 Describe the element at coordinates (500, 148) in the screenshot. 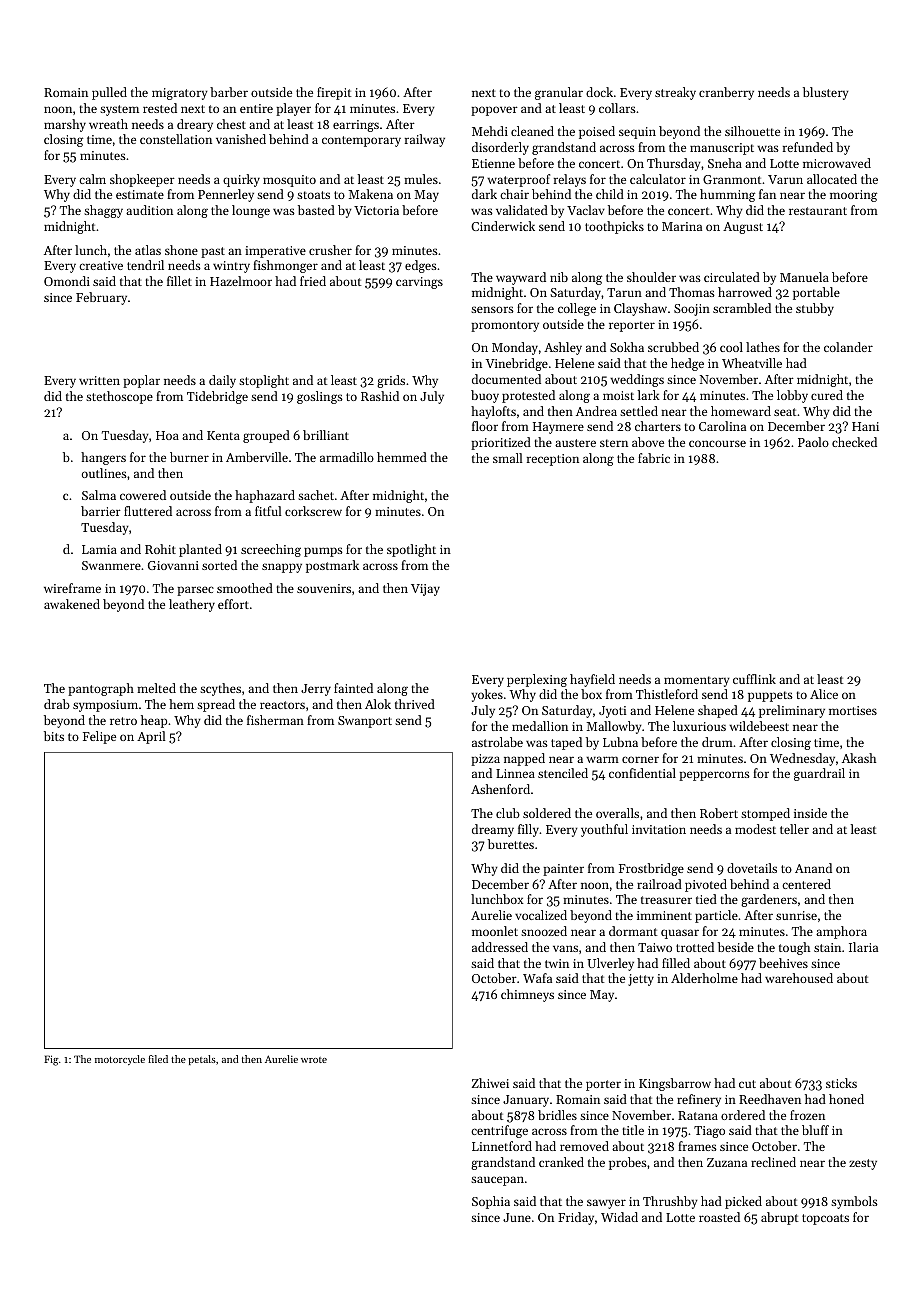

I see `disorderly` at that location.
